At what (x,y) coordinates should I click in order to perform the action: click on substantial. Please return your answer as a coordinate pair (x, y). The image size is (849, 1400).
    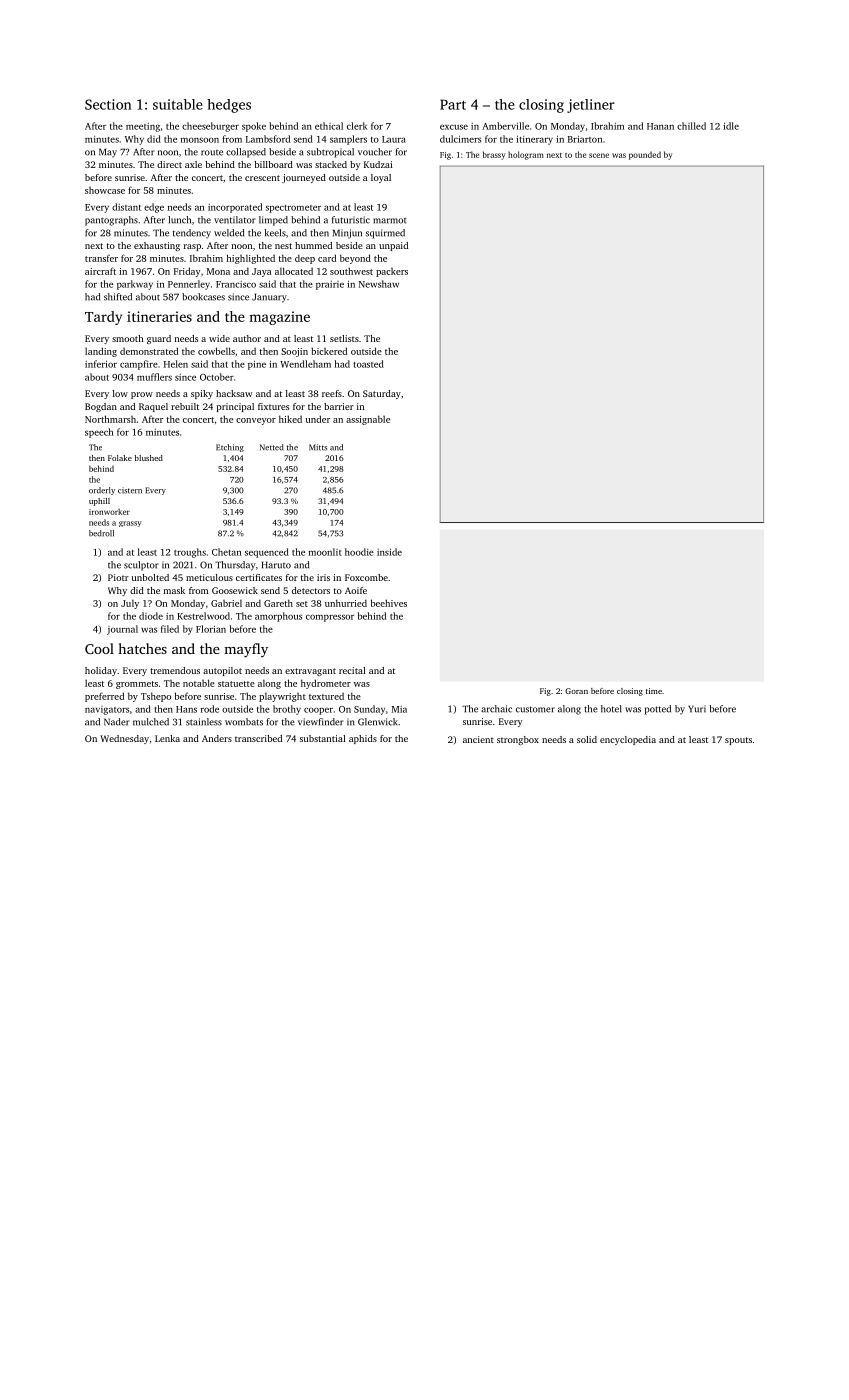
    Looking at the image, I should click on (322, 738).
